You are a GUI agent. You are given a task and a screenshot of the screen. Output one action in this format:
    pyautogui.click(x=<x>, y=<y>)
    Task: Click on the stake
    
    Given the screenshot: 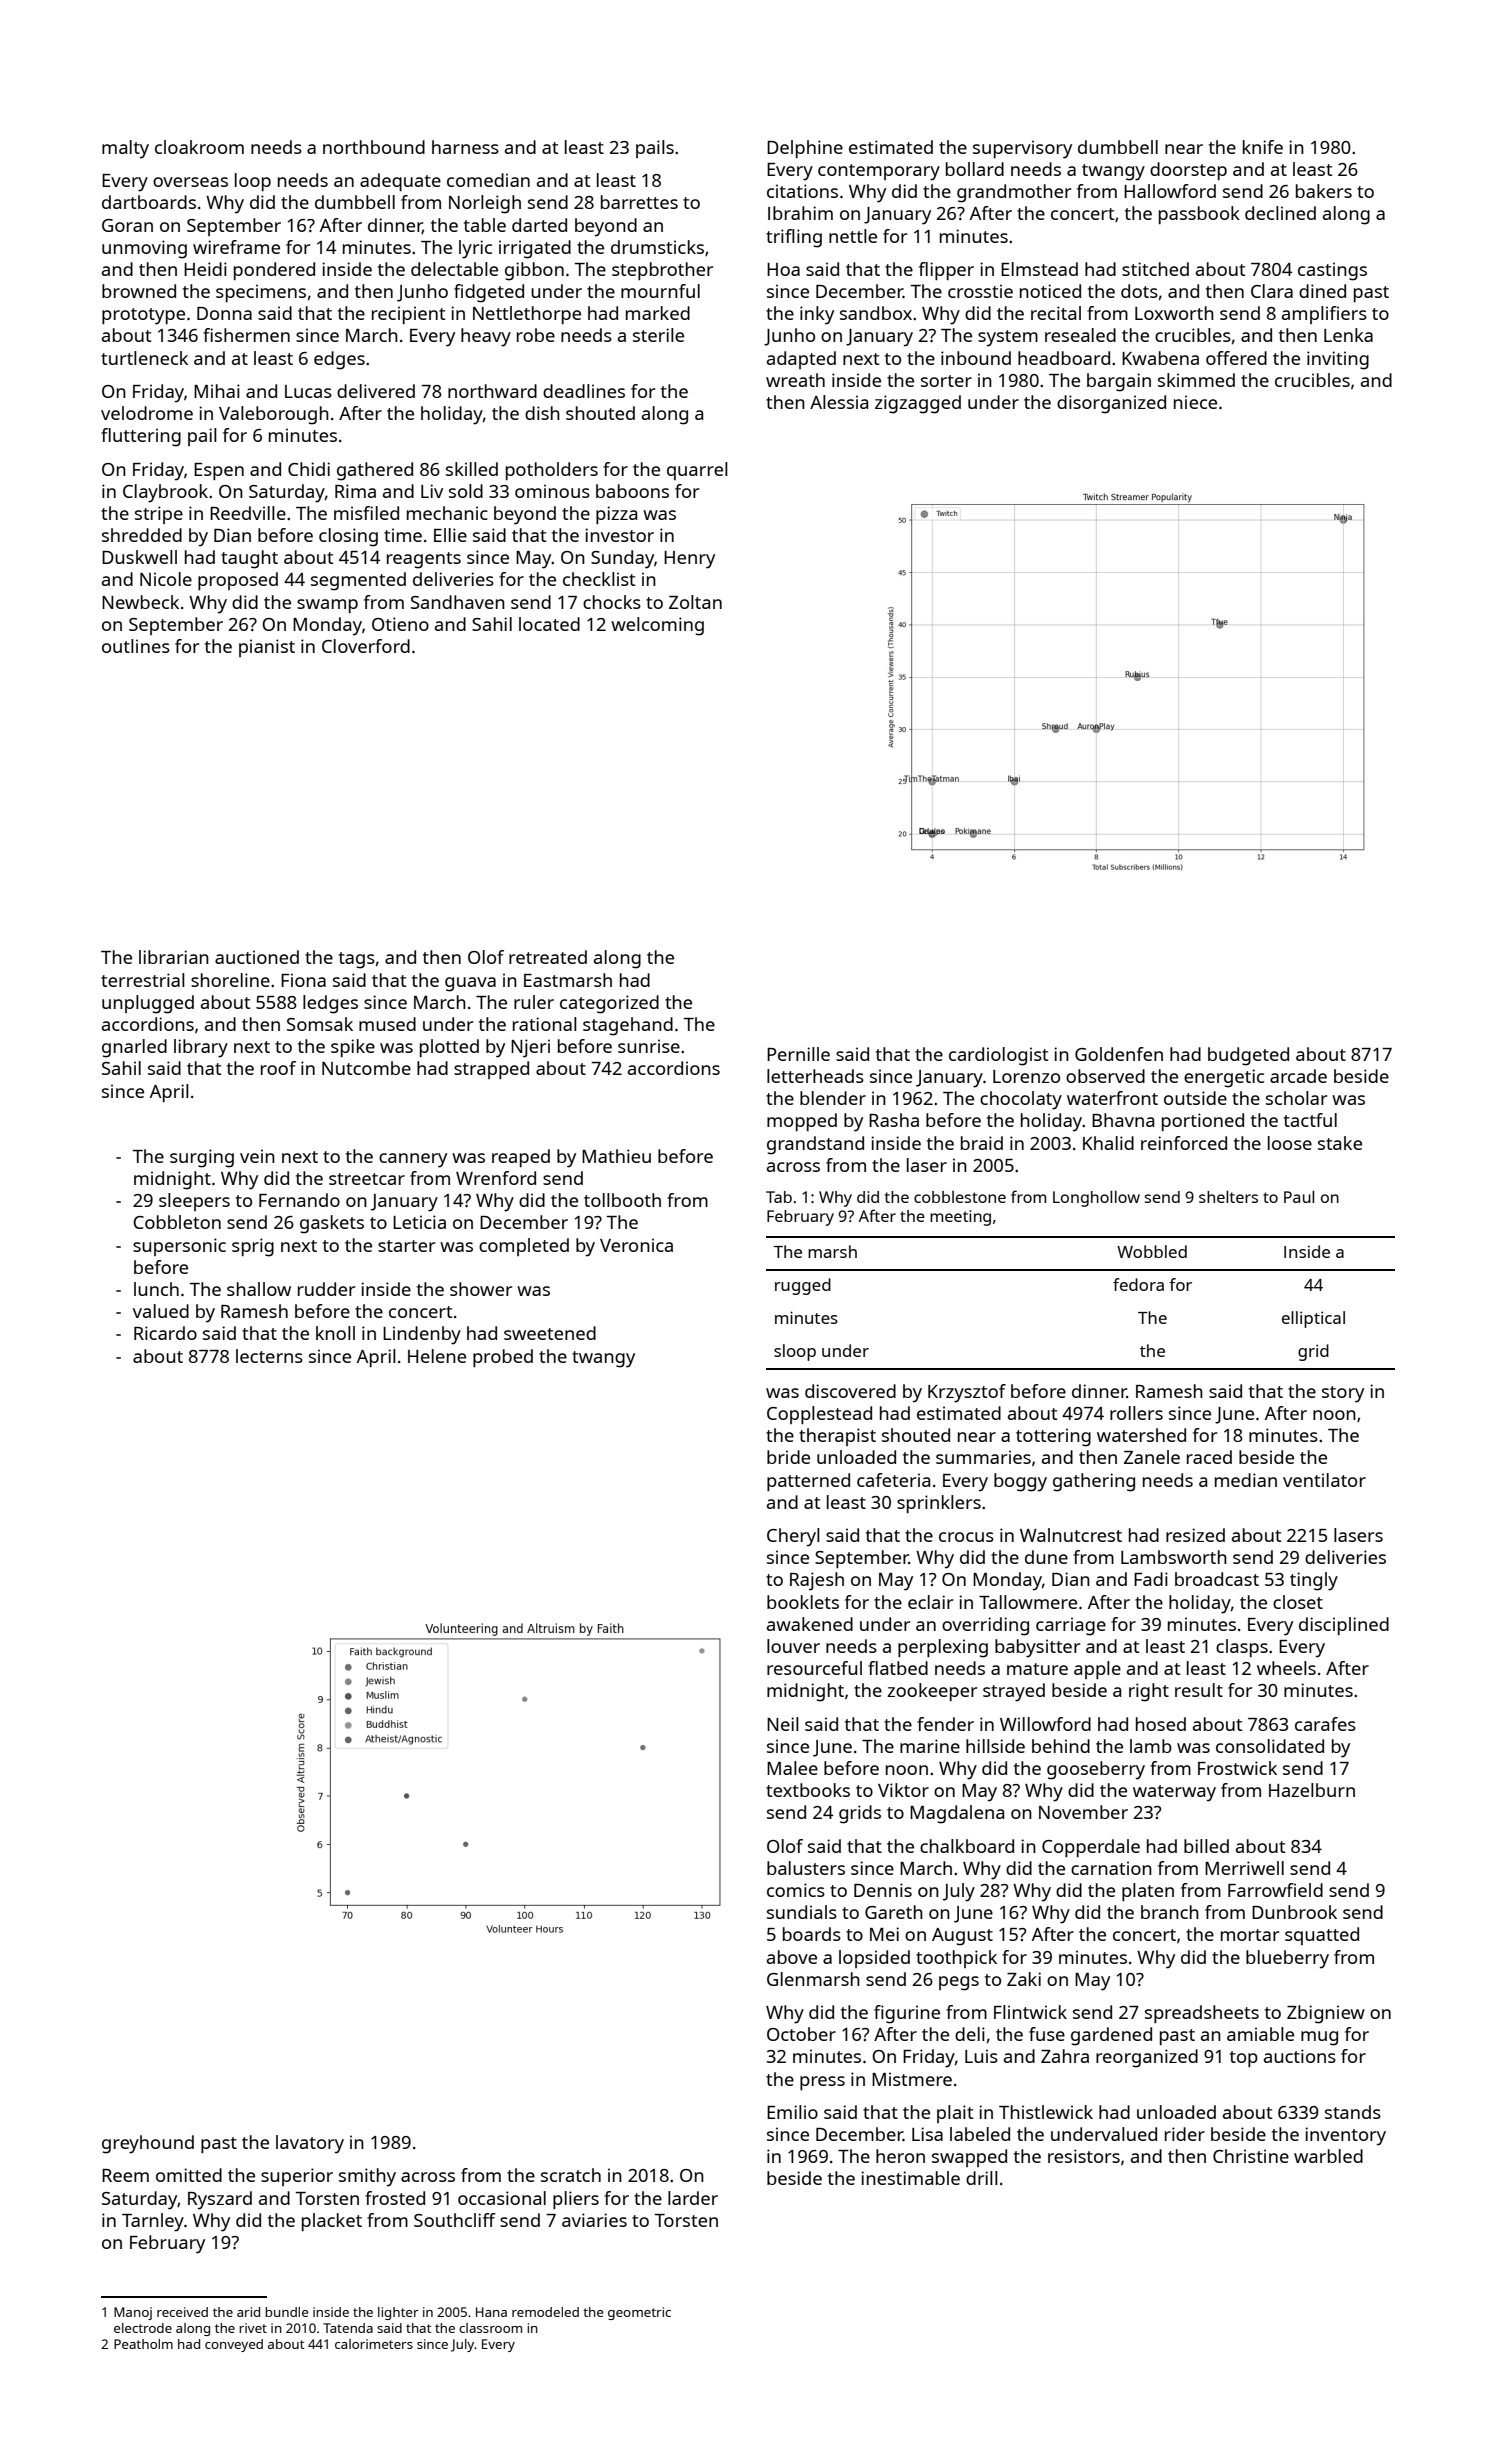 What is the action you would take?
    pyautogui.click(x=1340, y=1143)
